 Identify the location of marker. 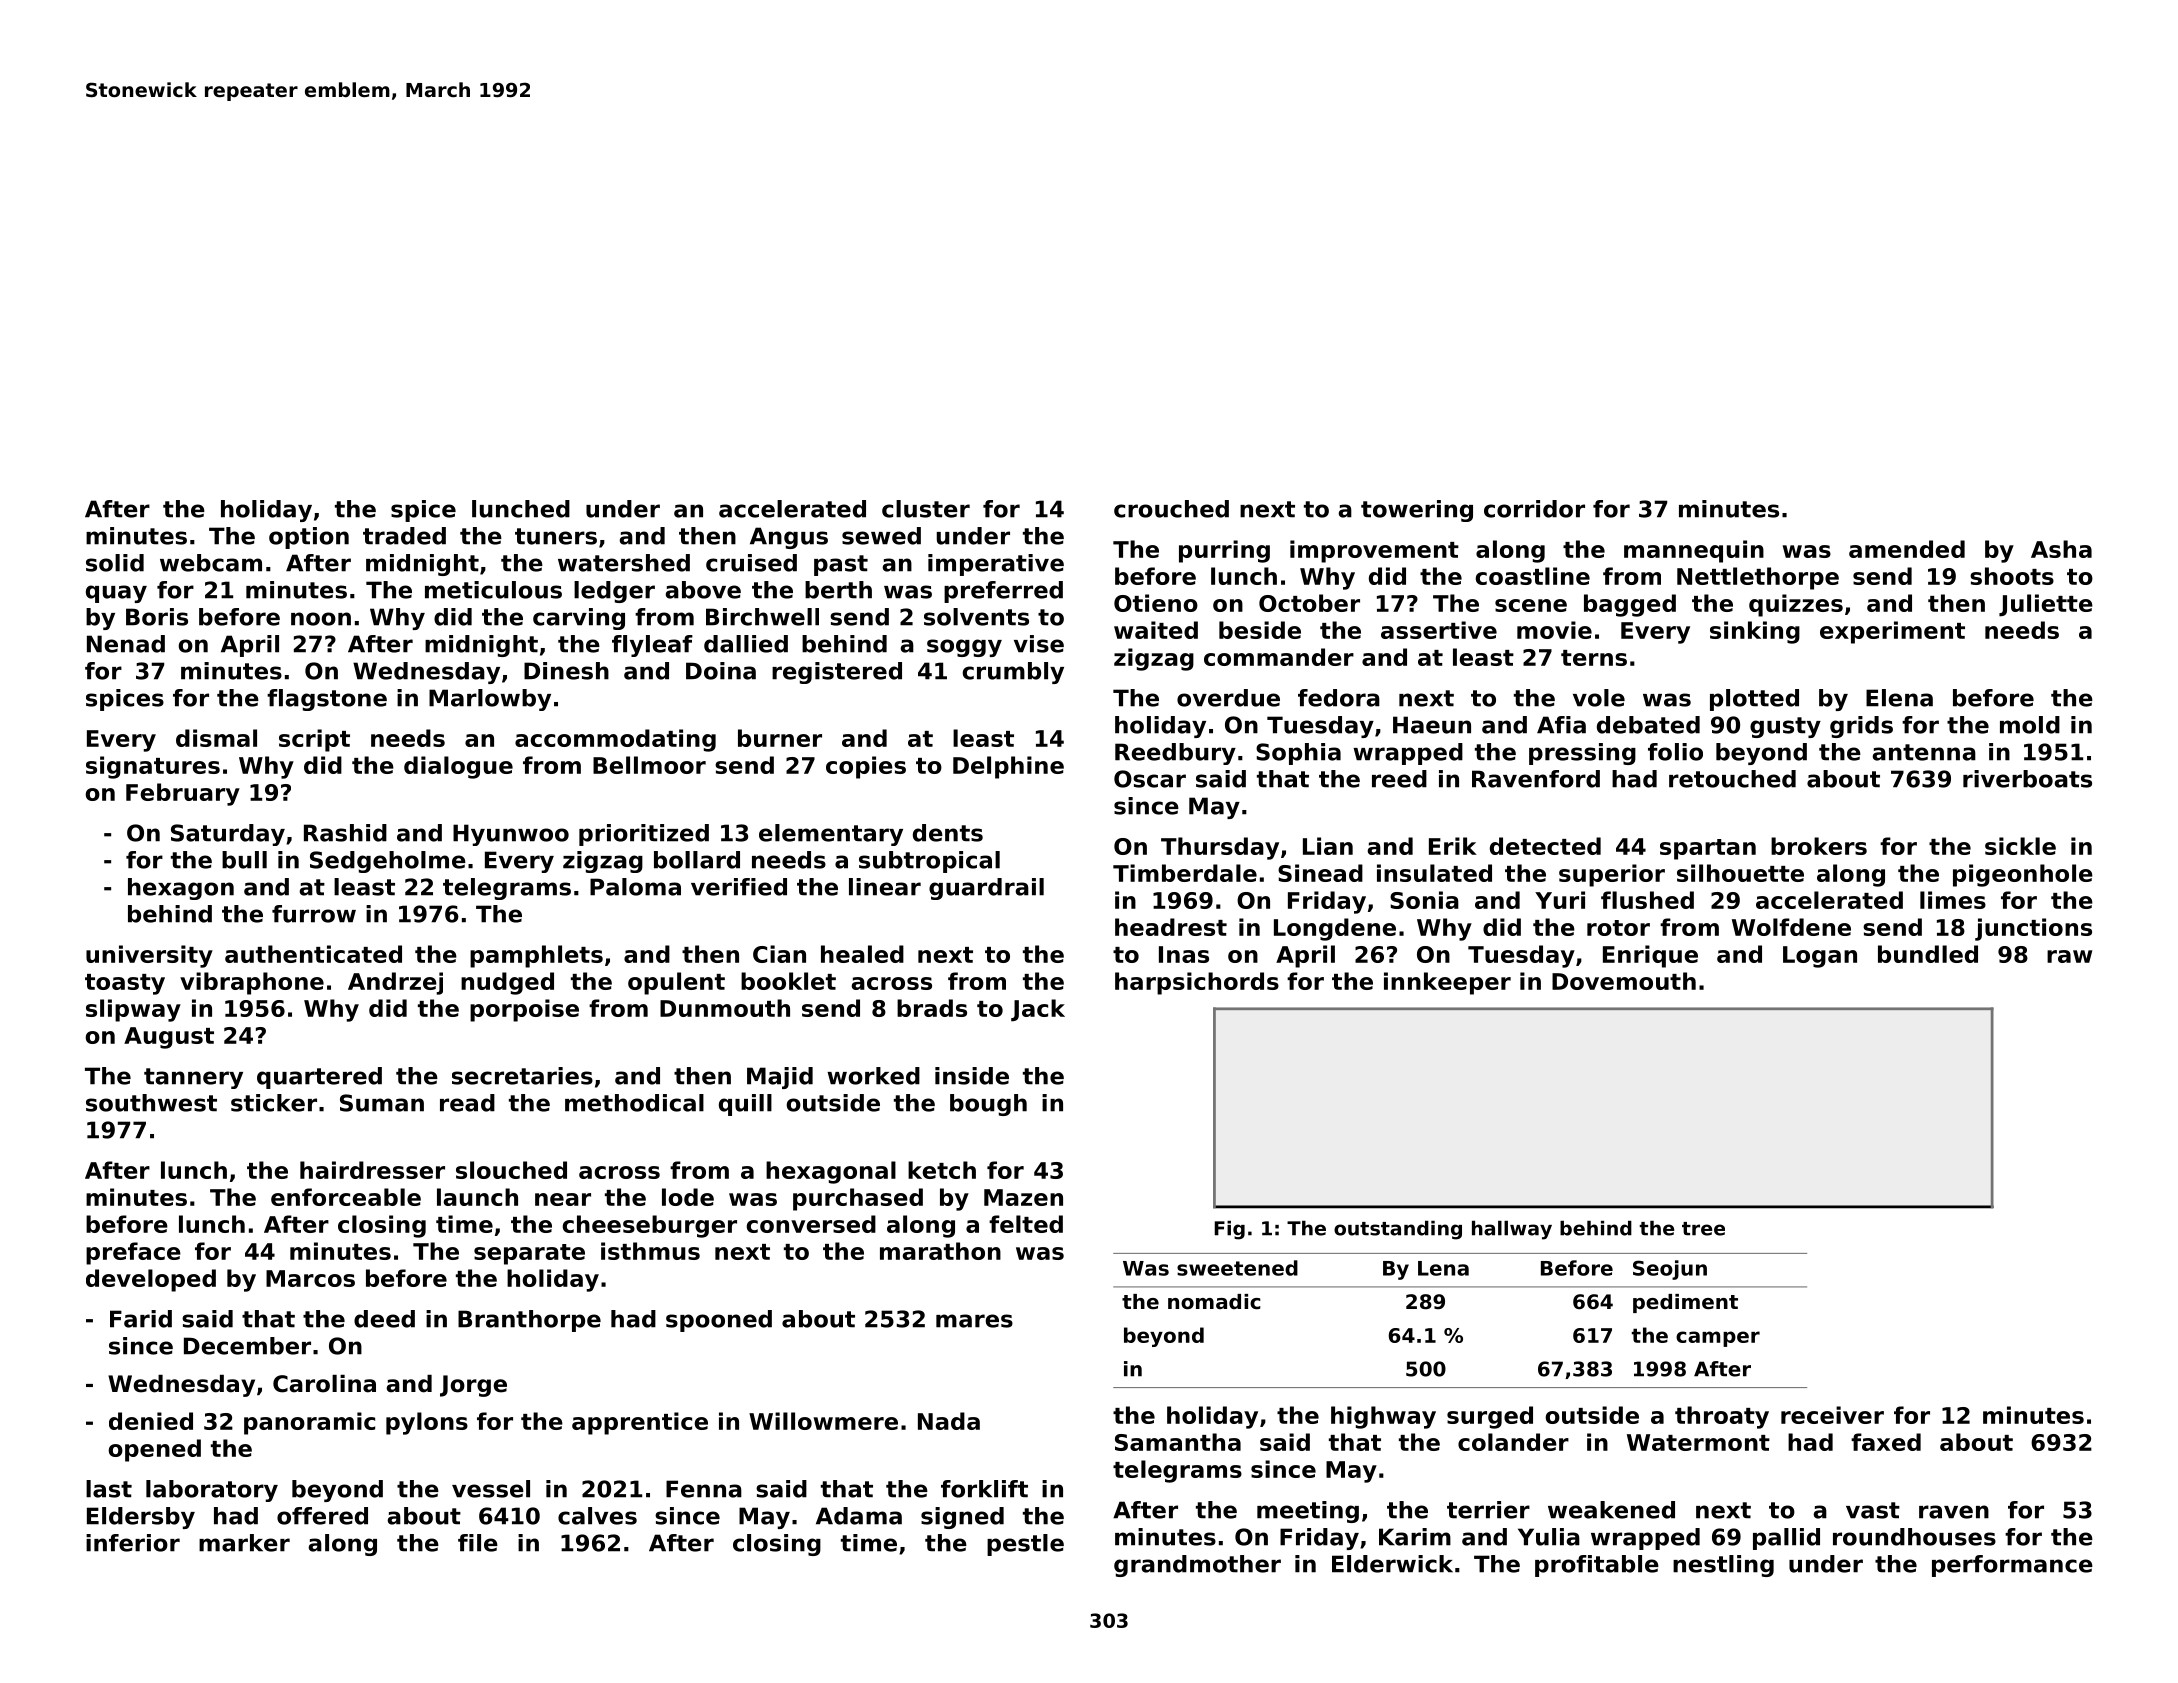
(244, 1543).
